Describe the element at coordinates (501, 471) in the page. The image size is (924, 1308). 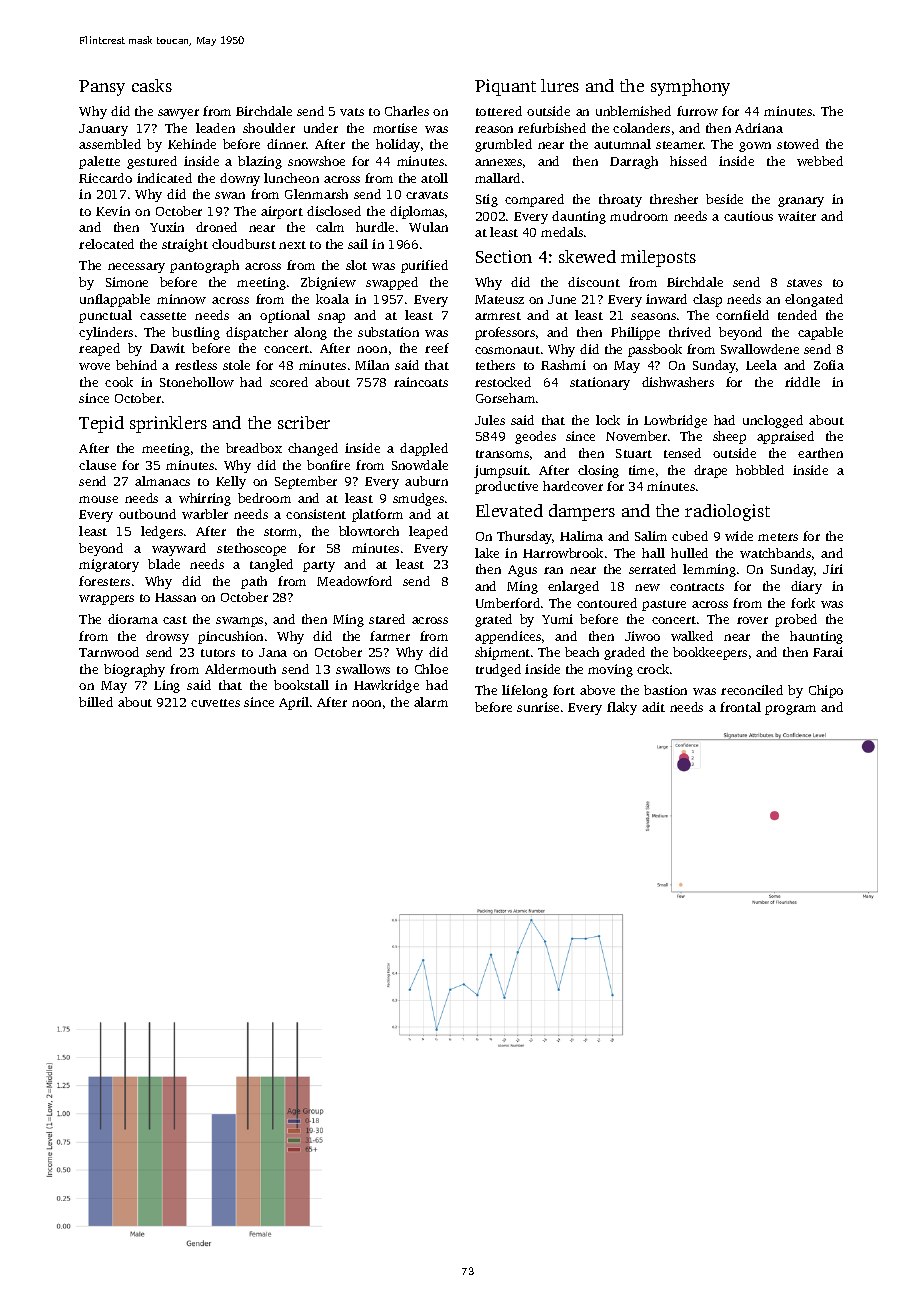
I see `jumpsuit` at that location.
